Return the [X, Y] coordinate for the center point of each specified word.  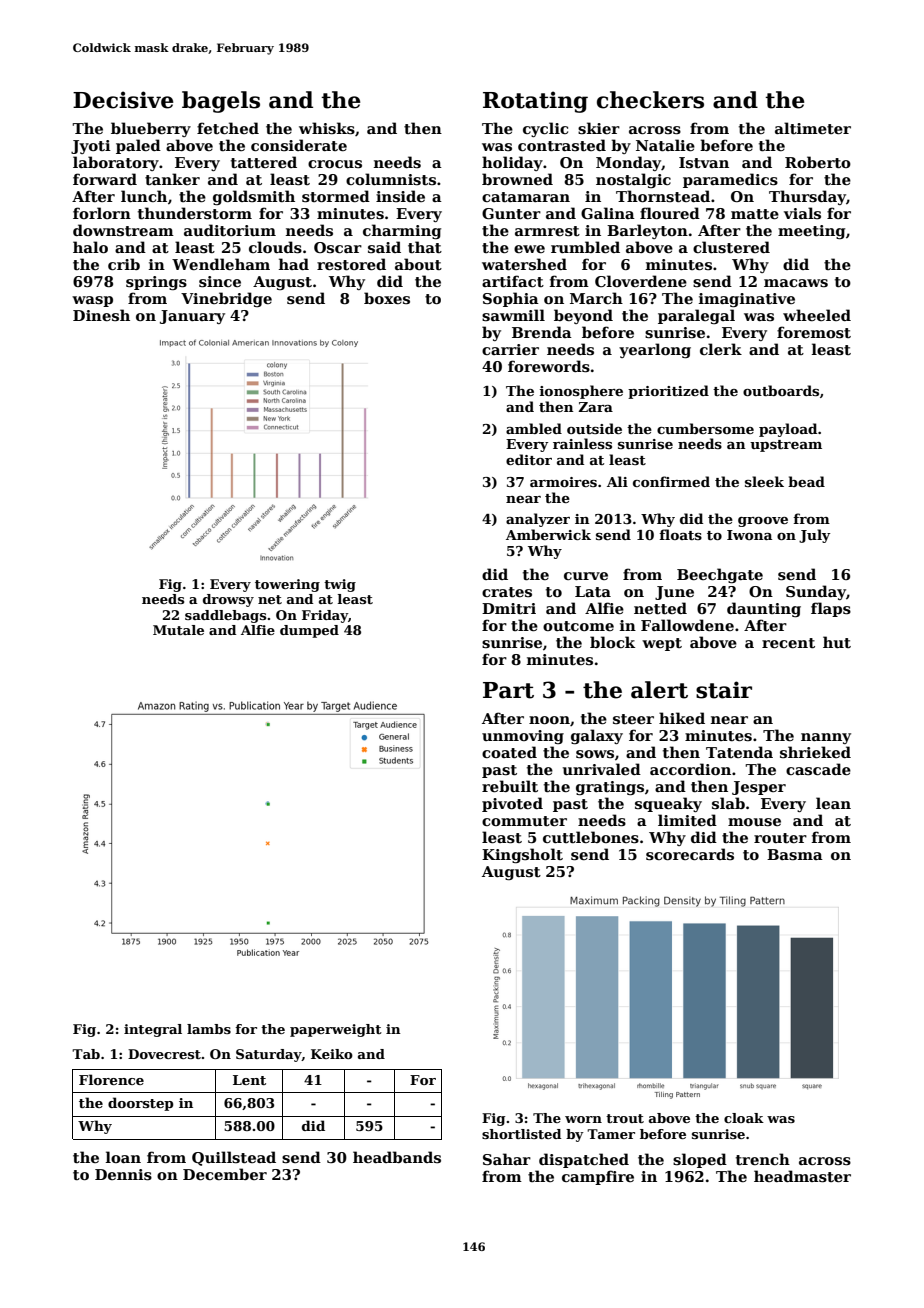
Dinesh [101, 315]
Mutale [178, 630]
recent [788, 643]
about [418, 264]
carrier [510, 349]
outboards [781, 390]
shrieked [815, 752]
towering [287, 585]
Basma [795, 854]
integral [153, 1030]
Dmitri [509, 608]
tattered [264, 162]
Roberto [818, 162]
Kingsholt [522, 855]
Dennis [123, 1175]
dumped [309, 631]
